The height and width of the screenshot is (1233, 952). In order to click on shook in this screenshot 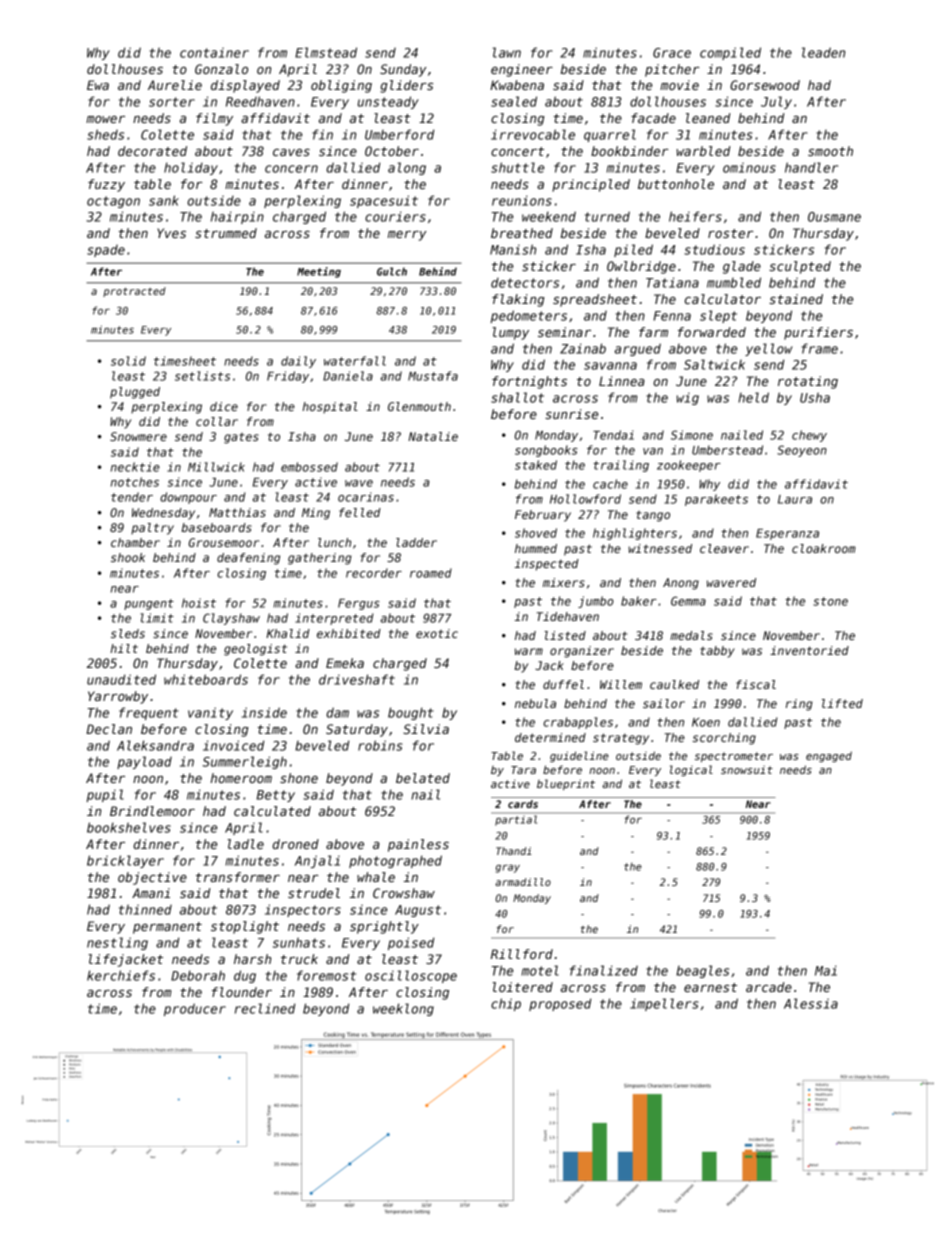, I will do `click(128, 557)`.
